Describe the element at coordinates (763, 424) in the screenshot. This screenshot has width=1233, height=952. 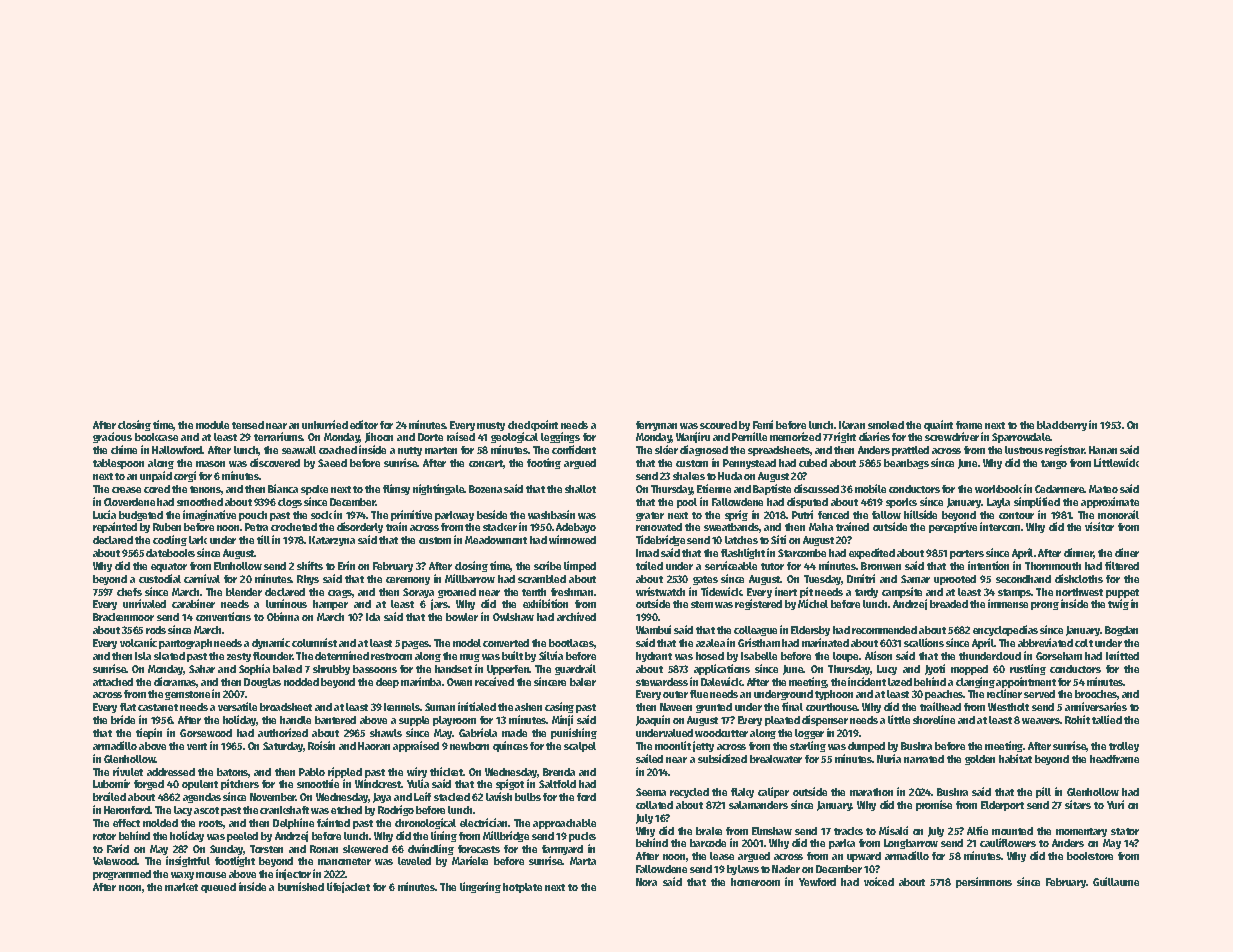
I see `Femi` at that location.
